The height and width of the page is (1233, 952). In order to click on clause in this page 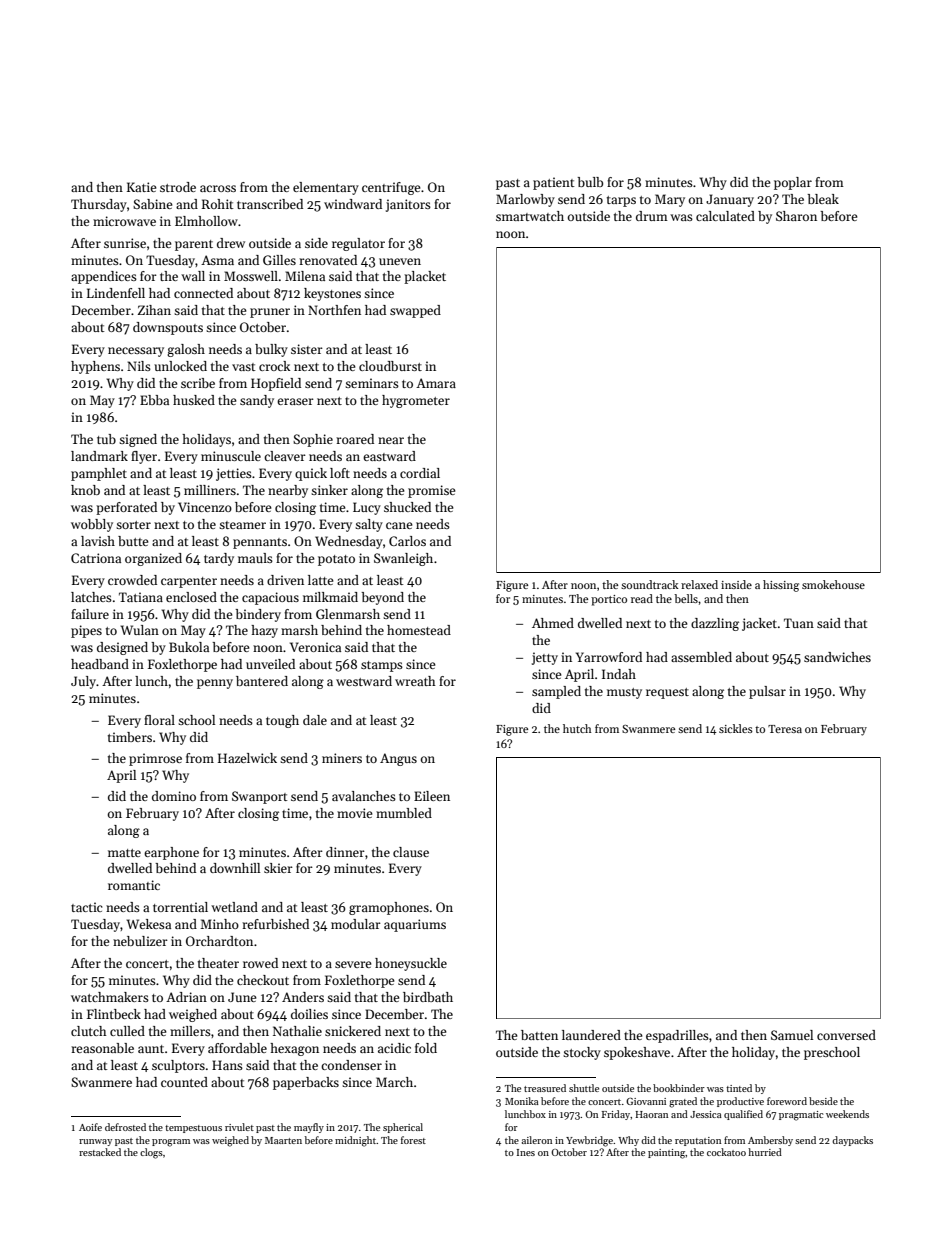, I will do `click(411, 852)`.
